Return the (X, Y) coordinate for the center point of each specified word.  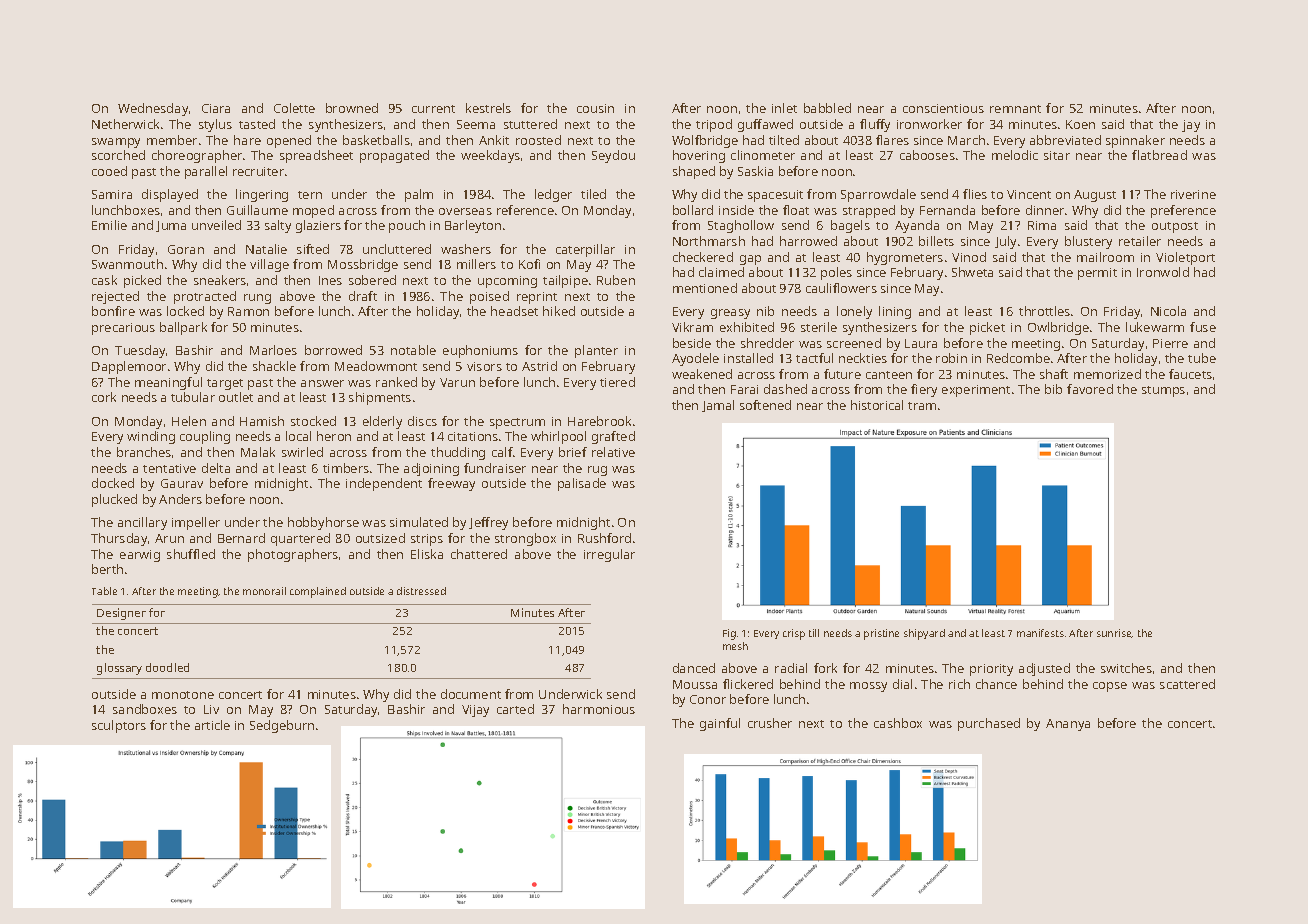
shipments (380, 398)
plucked (114, 500)
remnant (1015, 109)
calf (502, 452)
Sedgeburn (282, 726)
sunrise (1114, 633)
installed (748, 358)
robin (951, 358)
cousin (595, 108)
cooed (109, 171)
